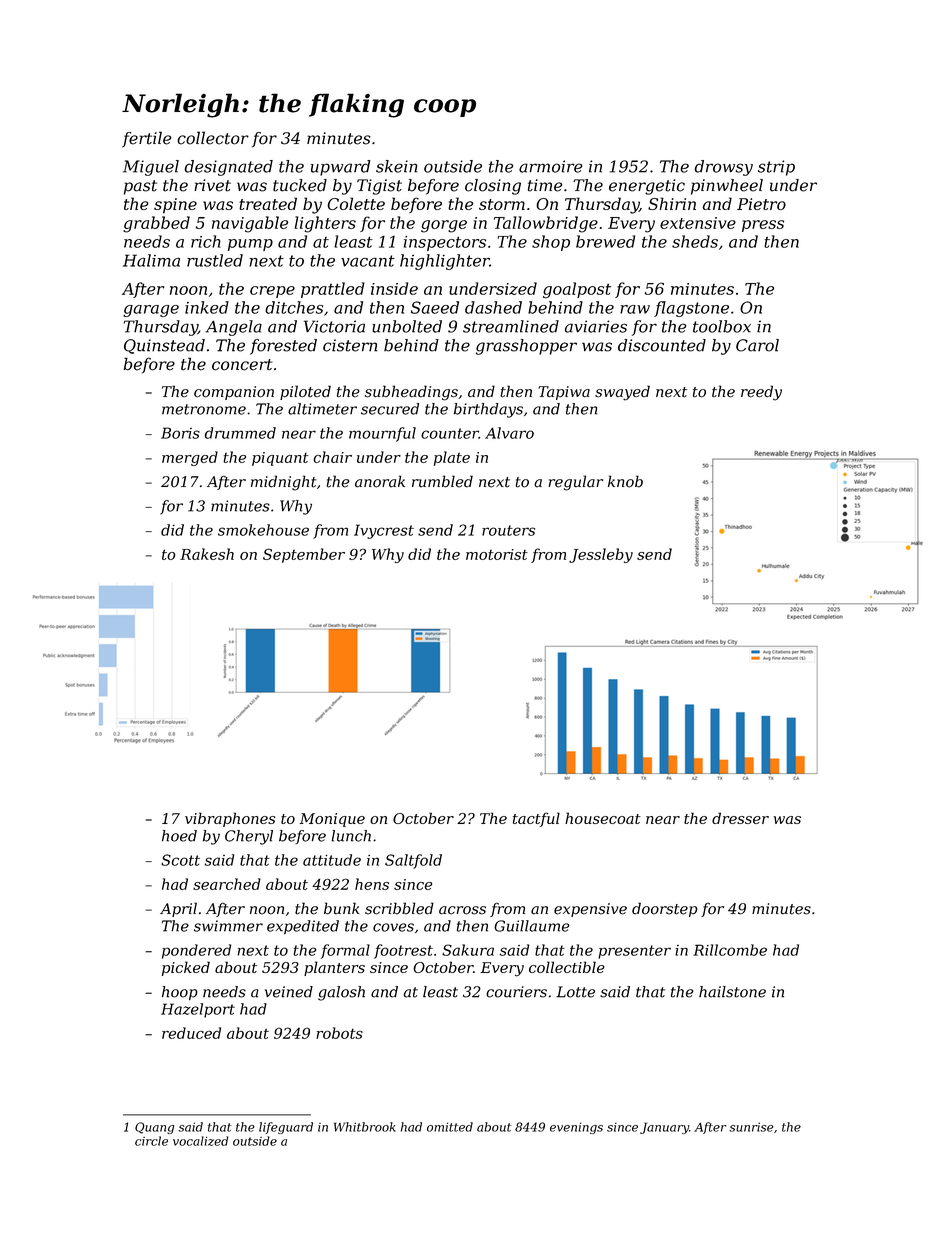  I want to click on merged, so click(190, 458).
